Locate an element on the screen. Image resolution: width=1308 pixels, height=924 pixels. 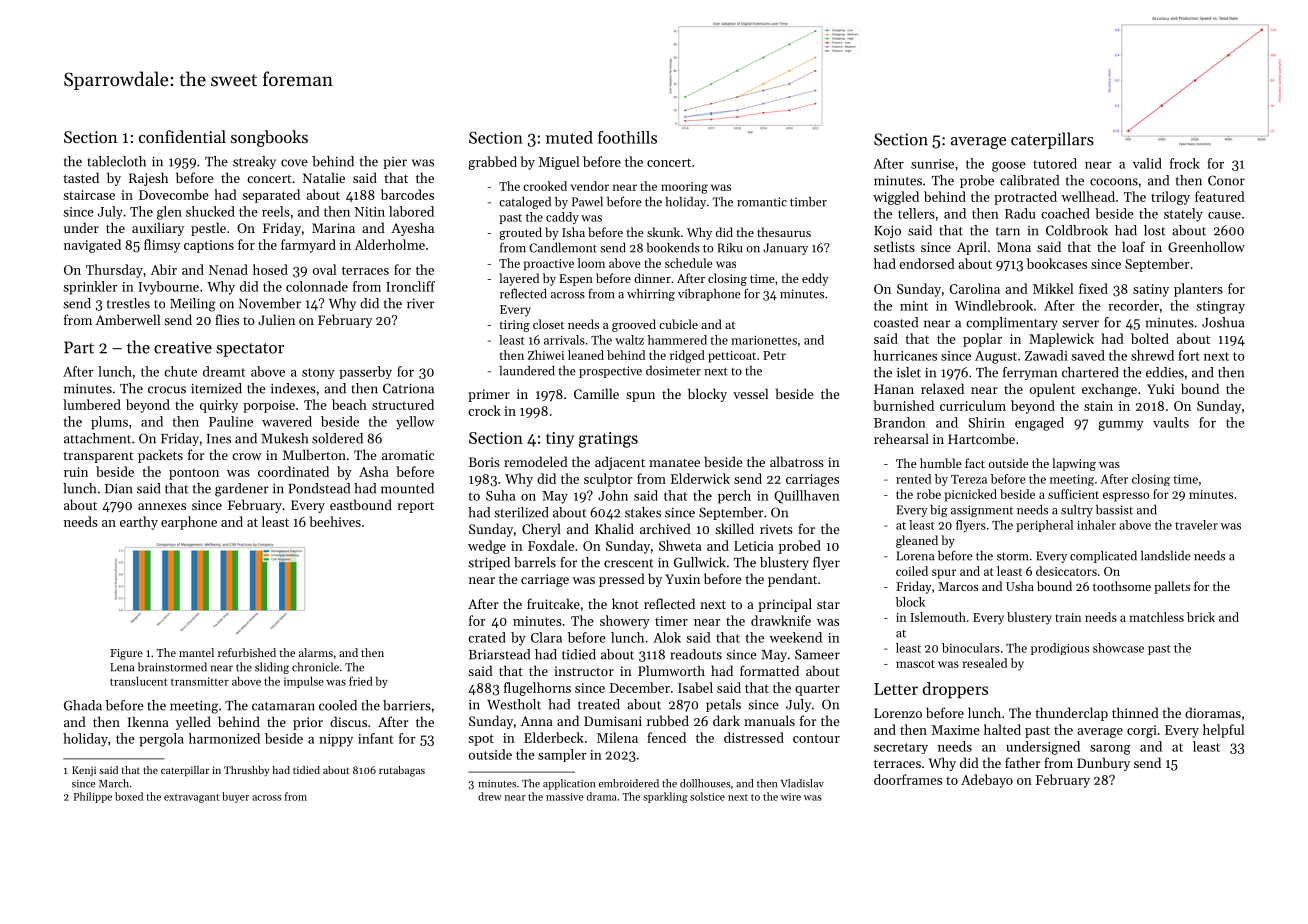
foothills is located at coordinates (627, 137).
